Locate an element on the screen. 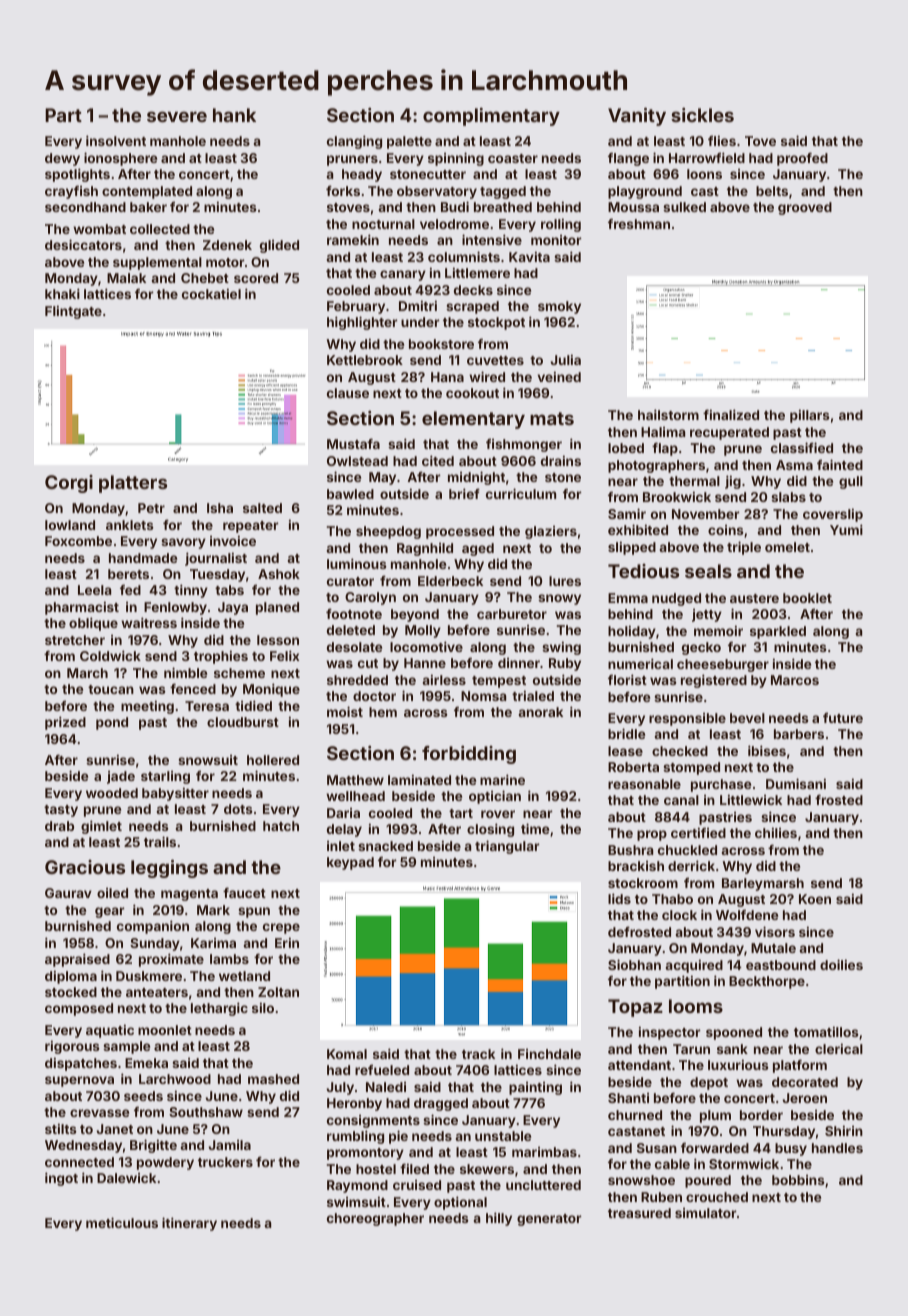 This screenshot has height=1316, width=908. simulator is located at coordinates (706, 1213).
